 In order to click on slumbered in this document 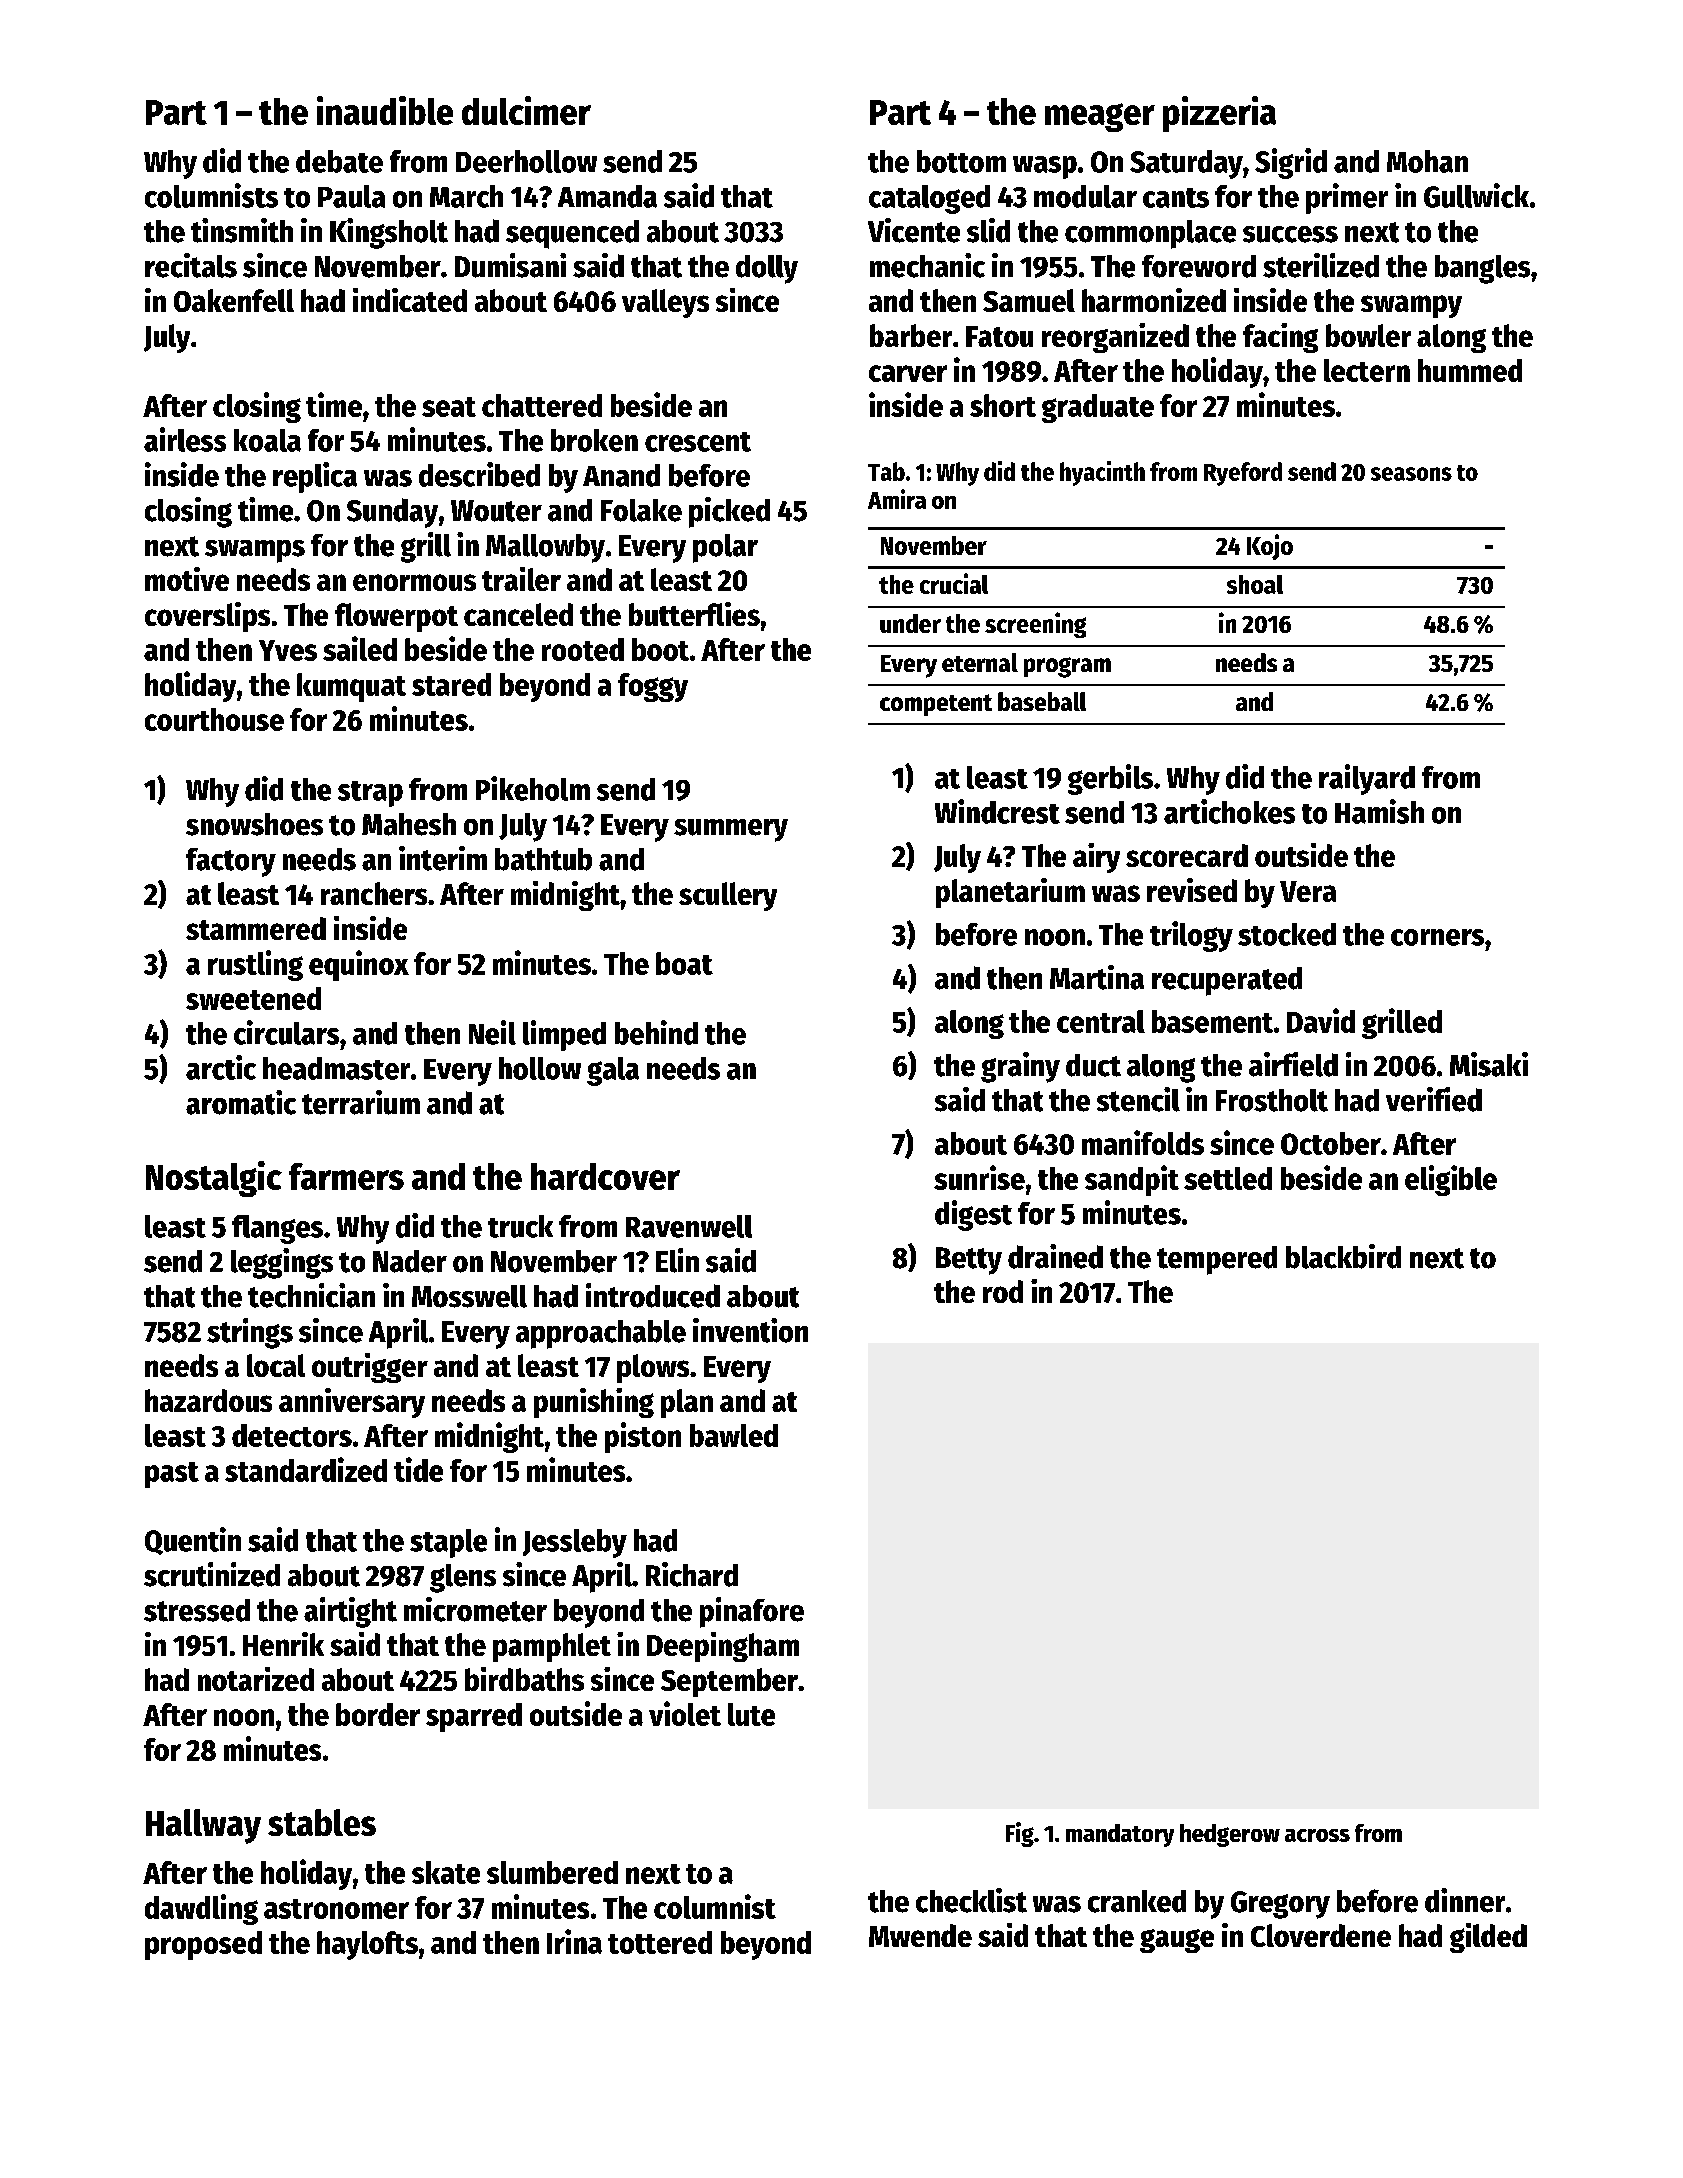, I will do `click(552, 1872)`.
